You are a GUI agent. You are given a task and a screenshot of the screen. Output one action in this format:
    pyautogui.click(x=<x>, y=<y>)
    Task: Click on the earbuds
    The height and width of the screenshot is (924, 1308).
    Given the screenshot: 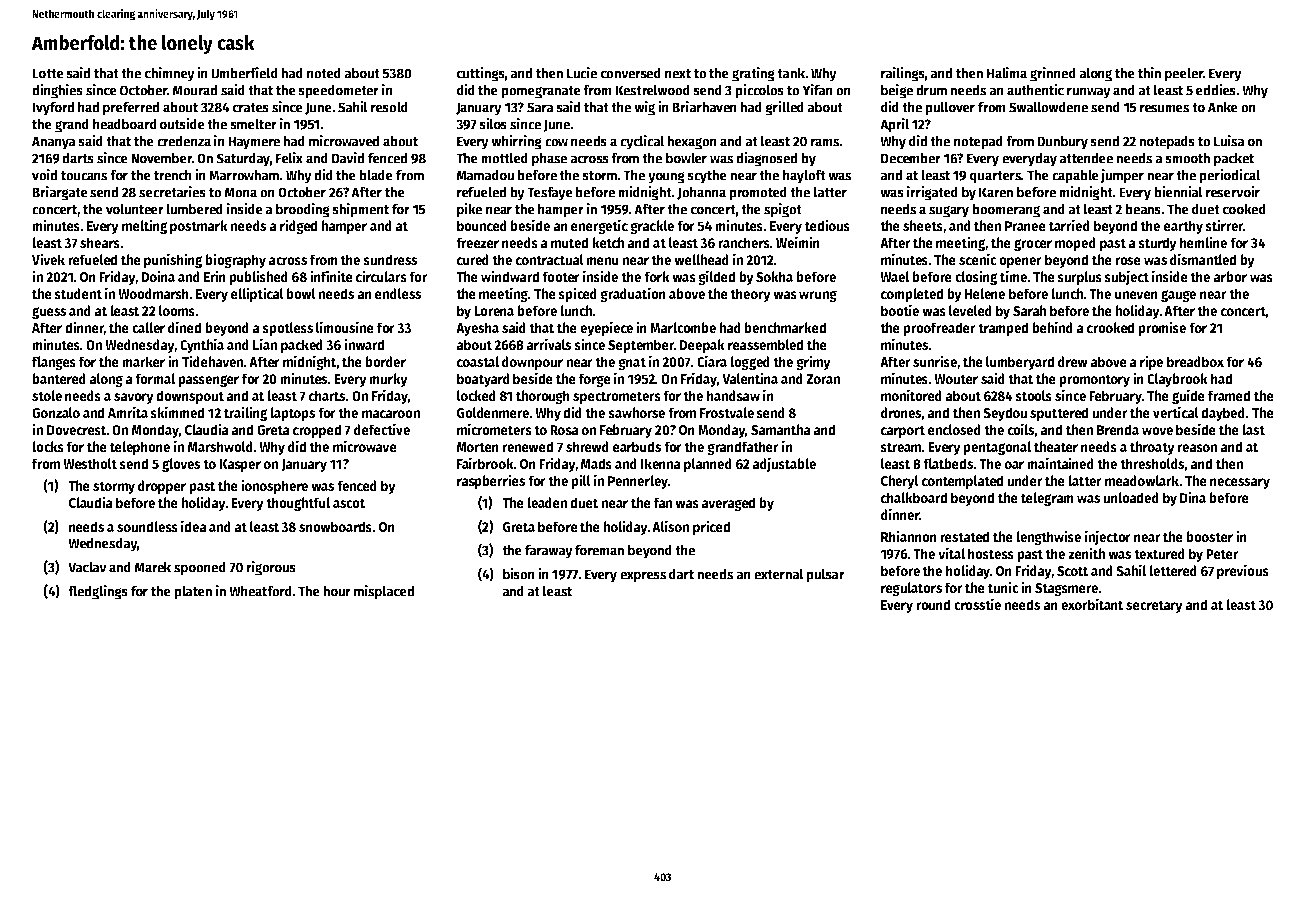 What is the action you would take?
    pyautogui.click(x=637, y=446)
